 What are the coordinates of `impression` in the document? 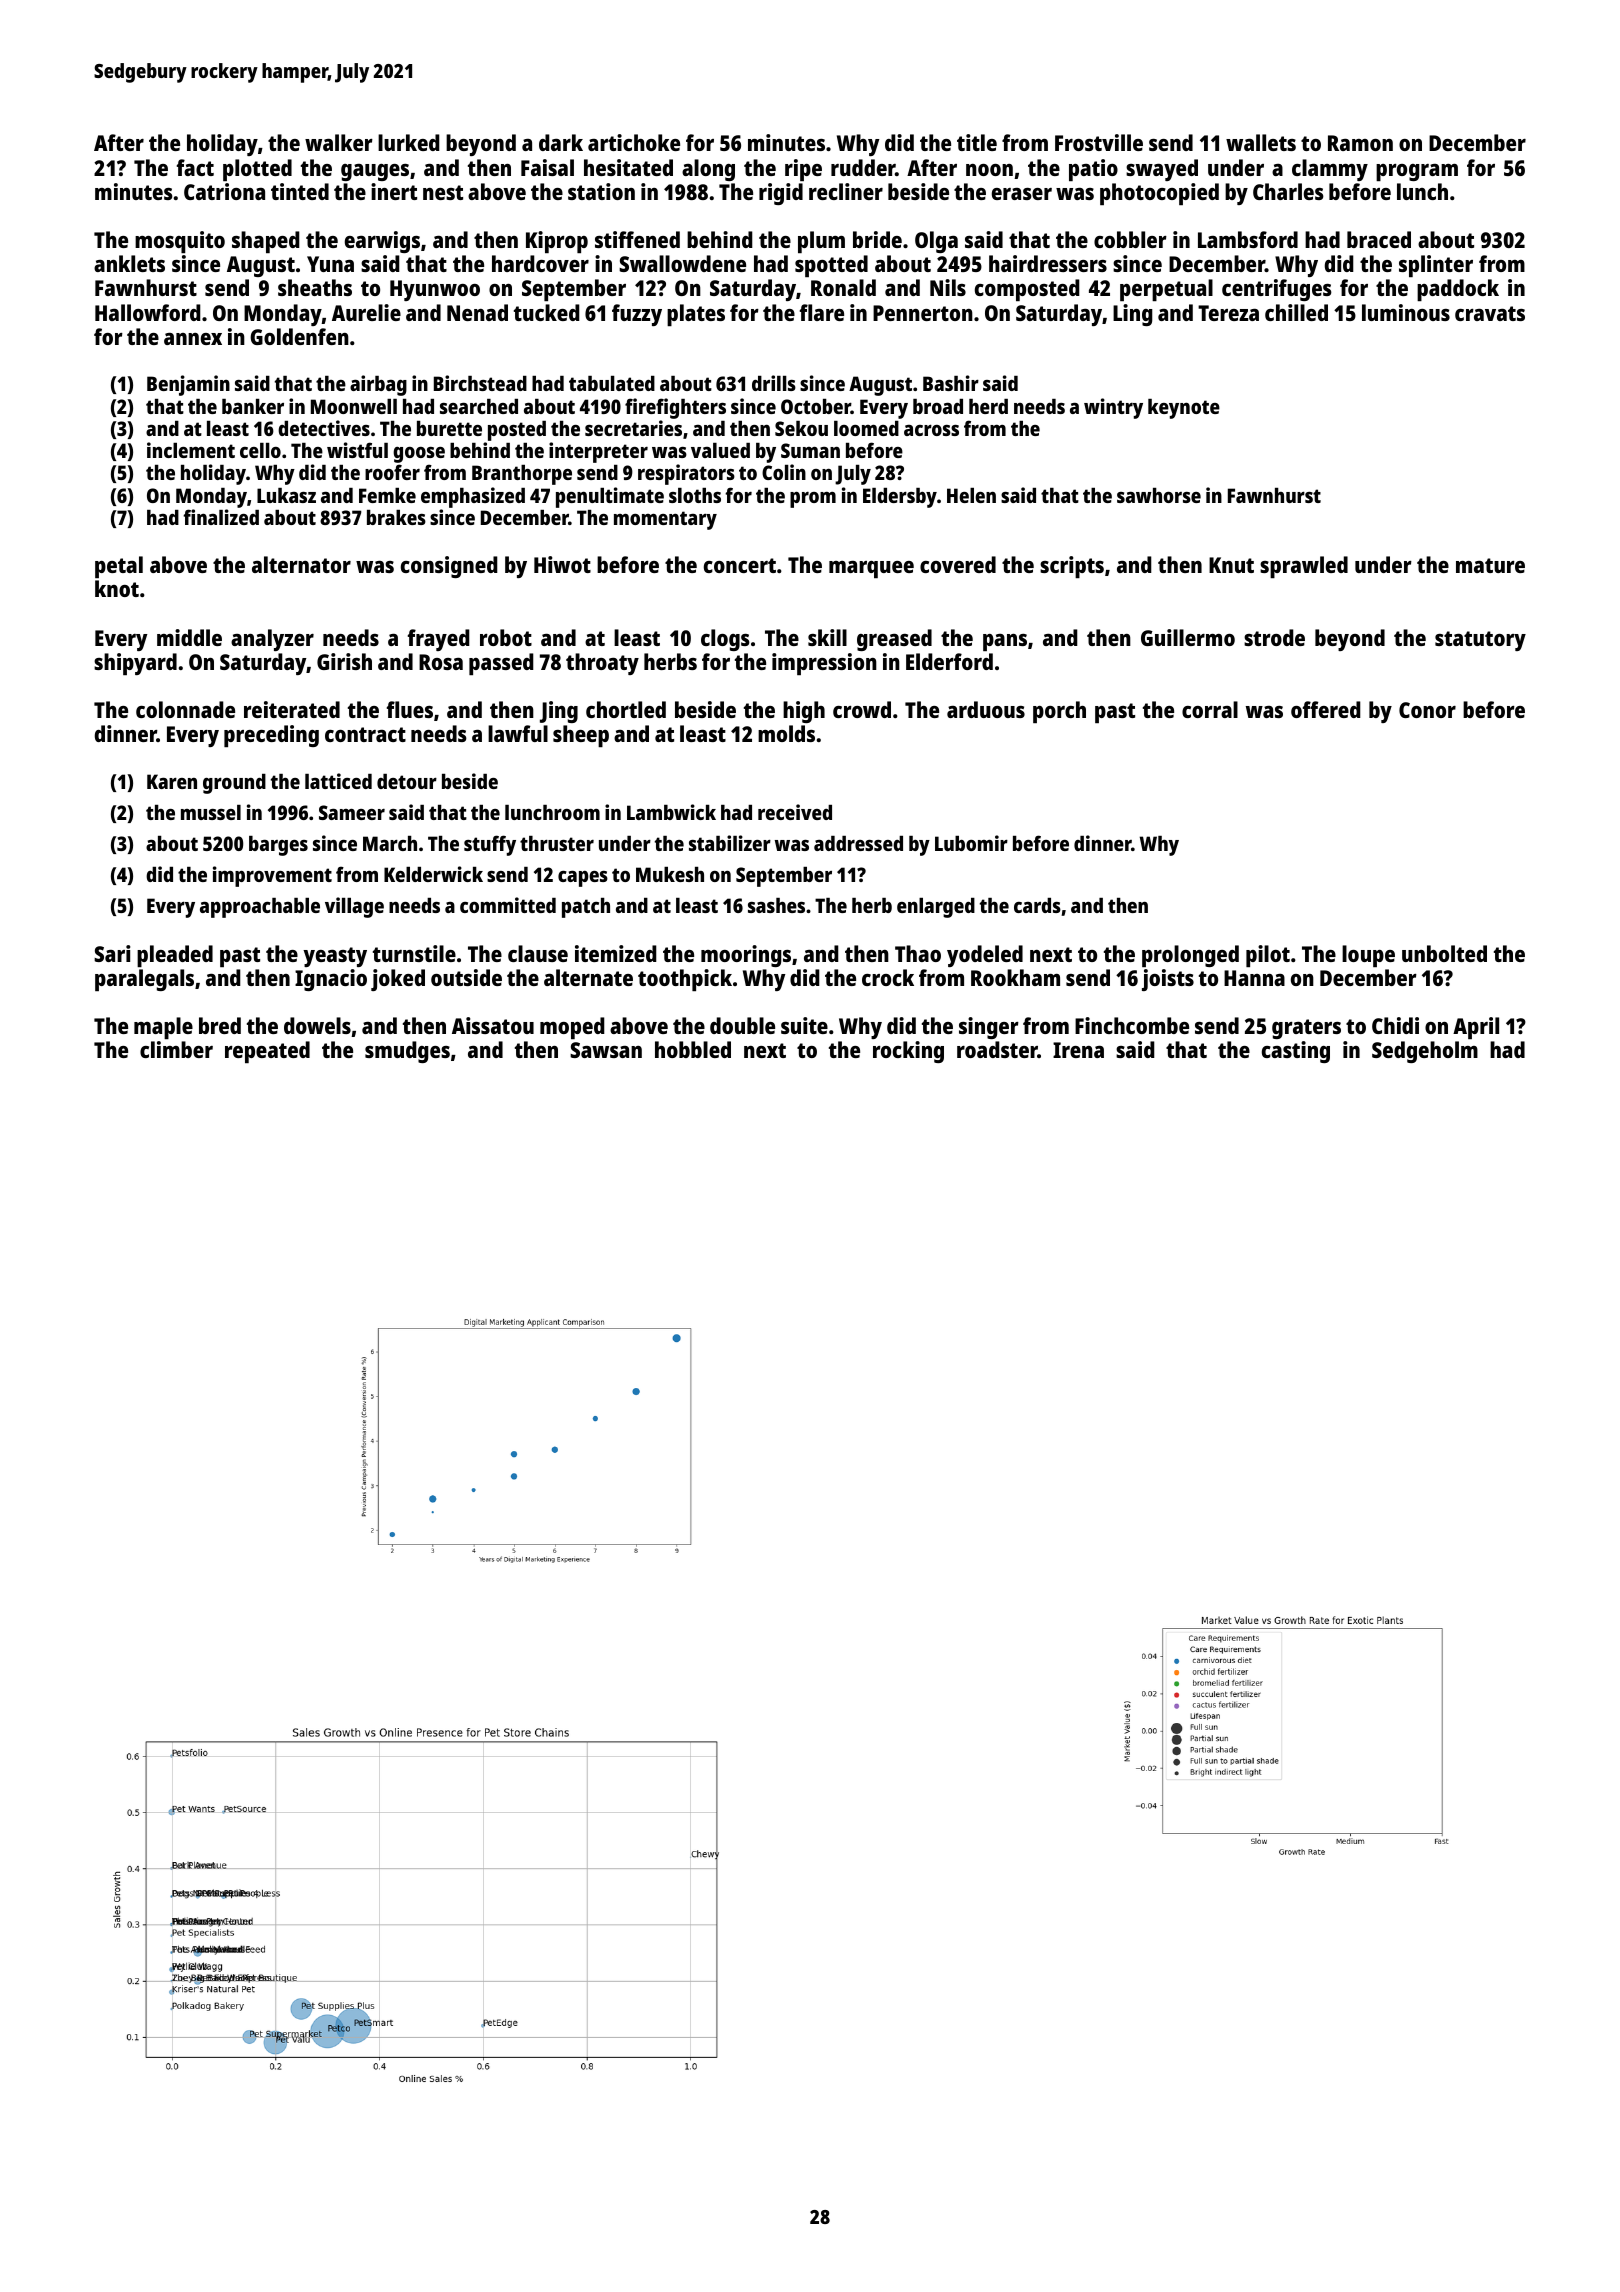 It's located at (824, 664).
